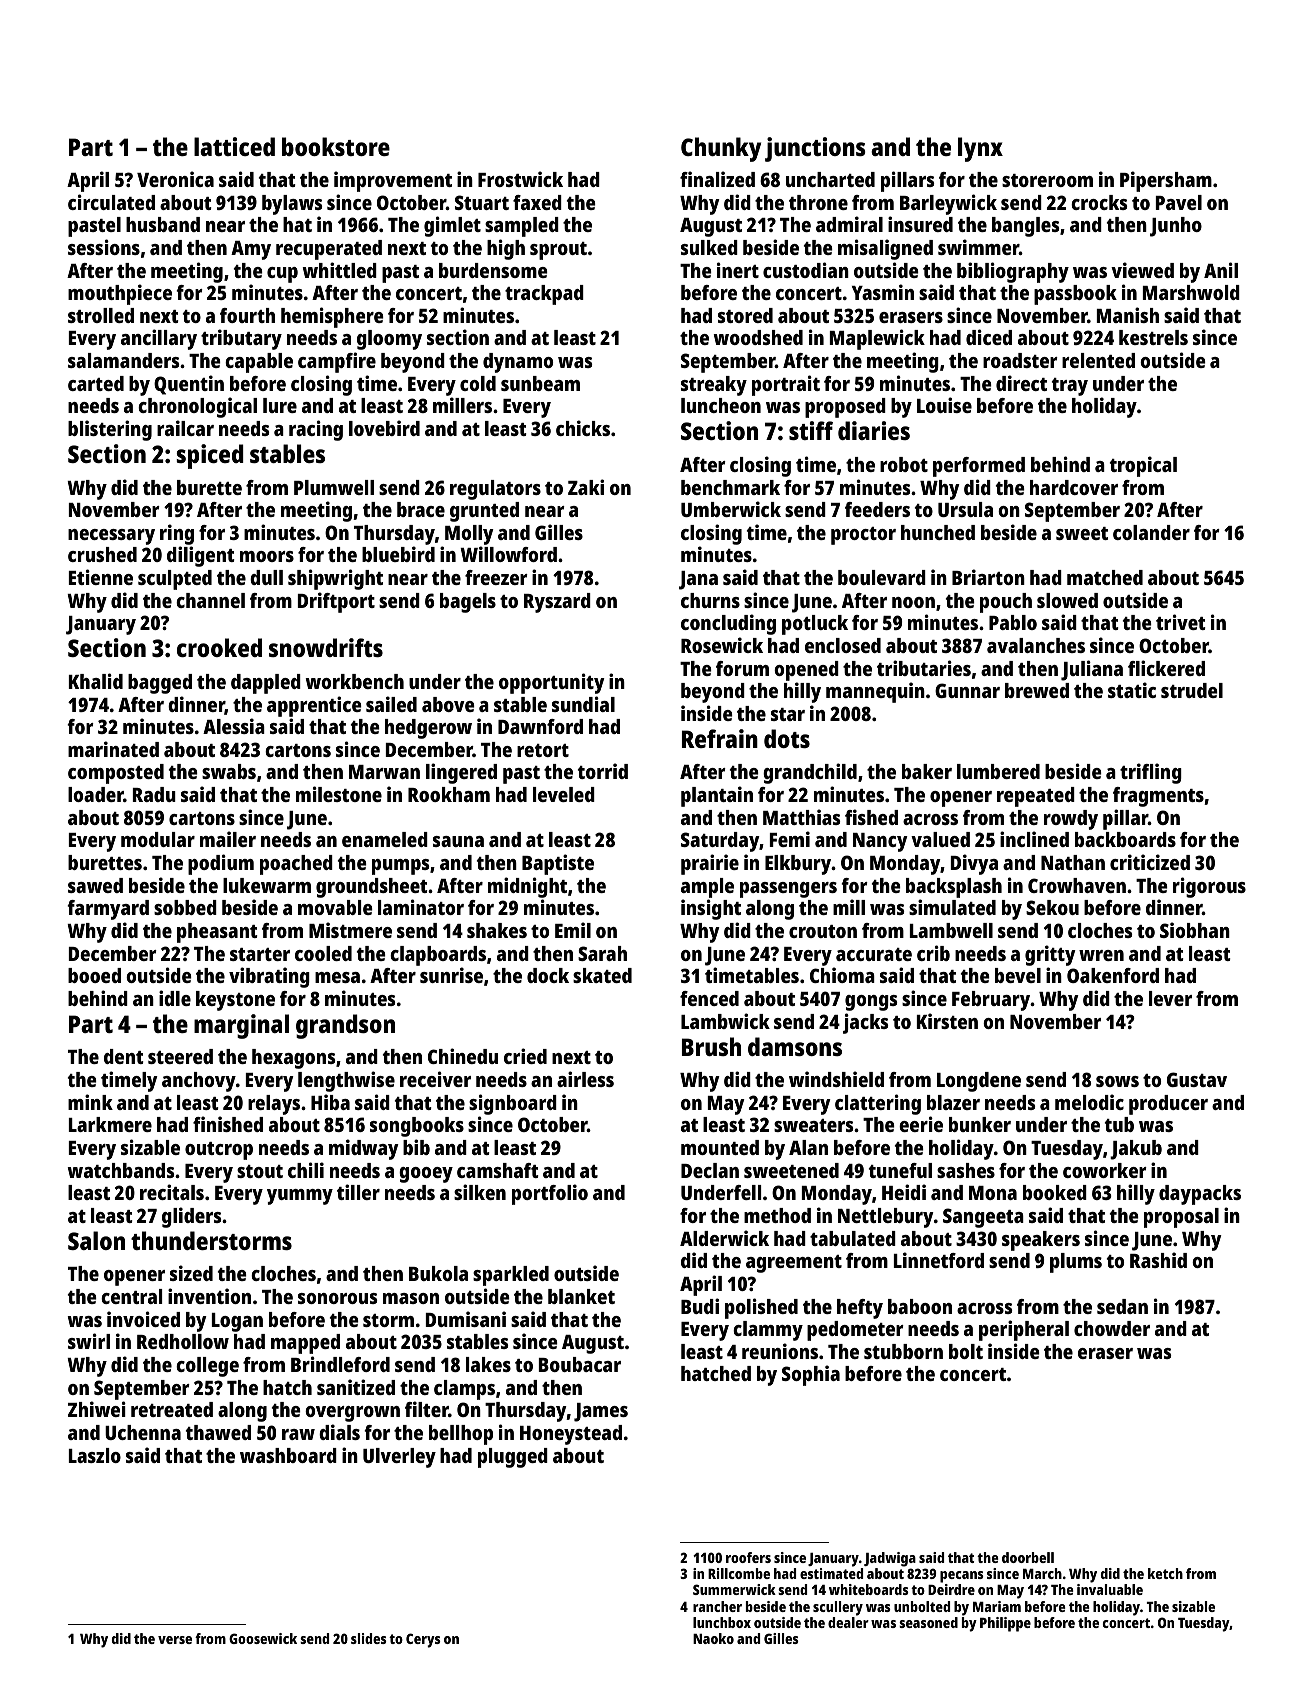  What do you see at coordinates (111, 537) in the screenshot?
I see `necessary` at bounding box center [111, 537].
